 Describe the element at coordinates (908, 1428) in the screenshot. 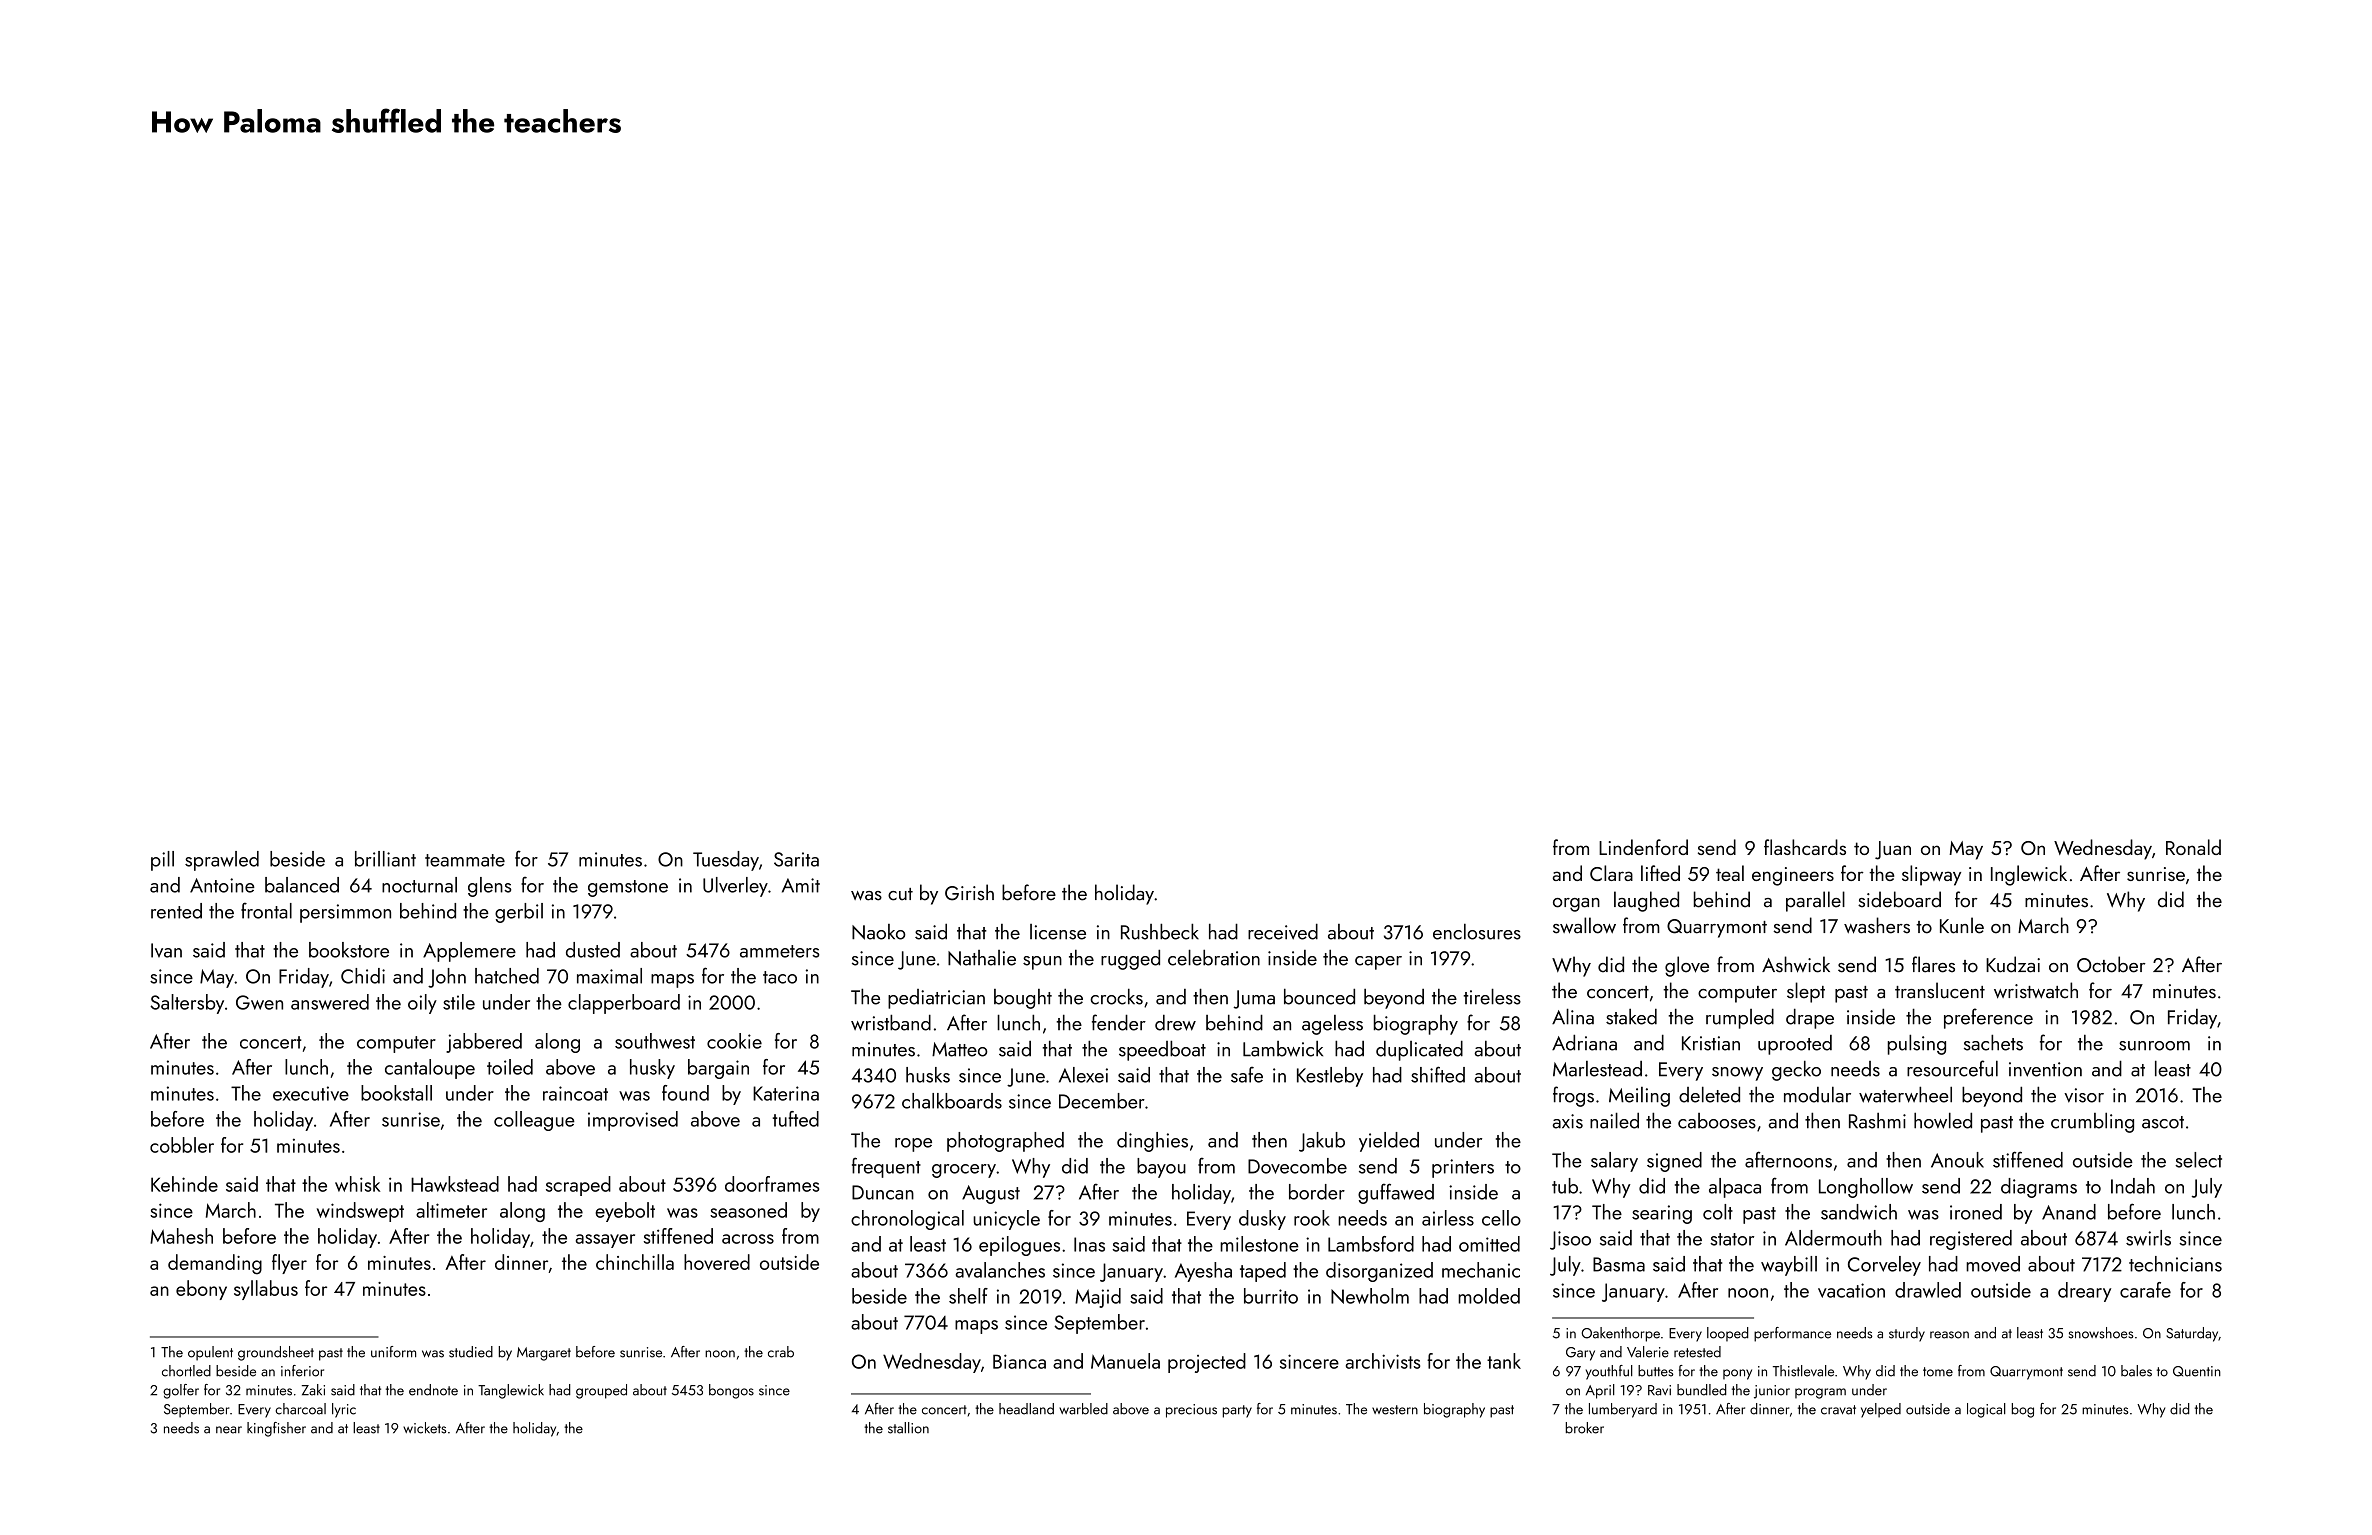

I see `stallion` at that location.
